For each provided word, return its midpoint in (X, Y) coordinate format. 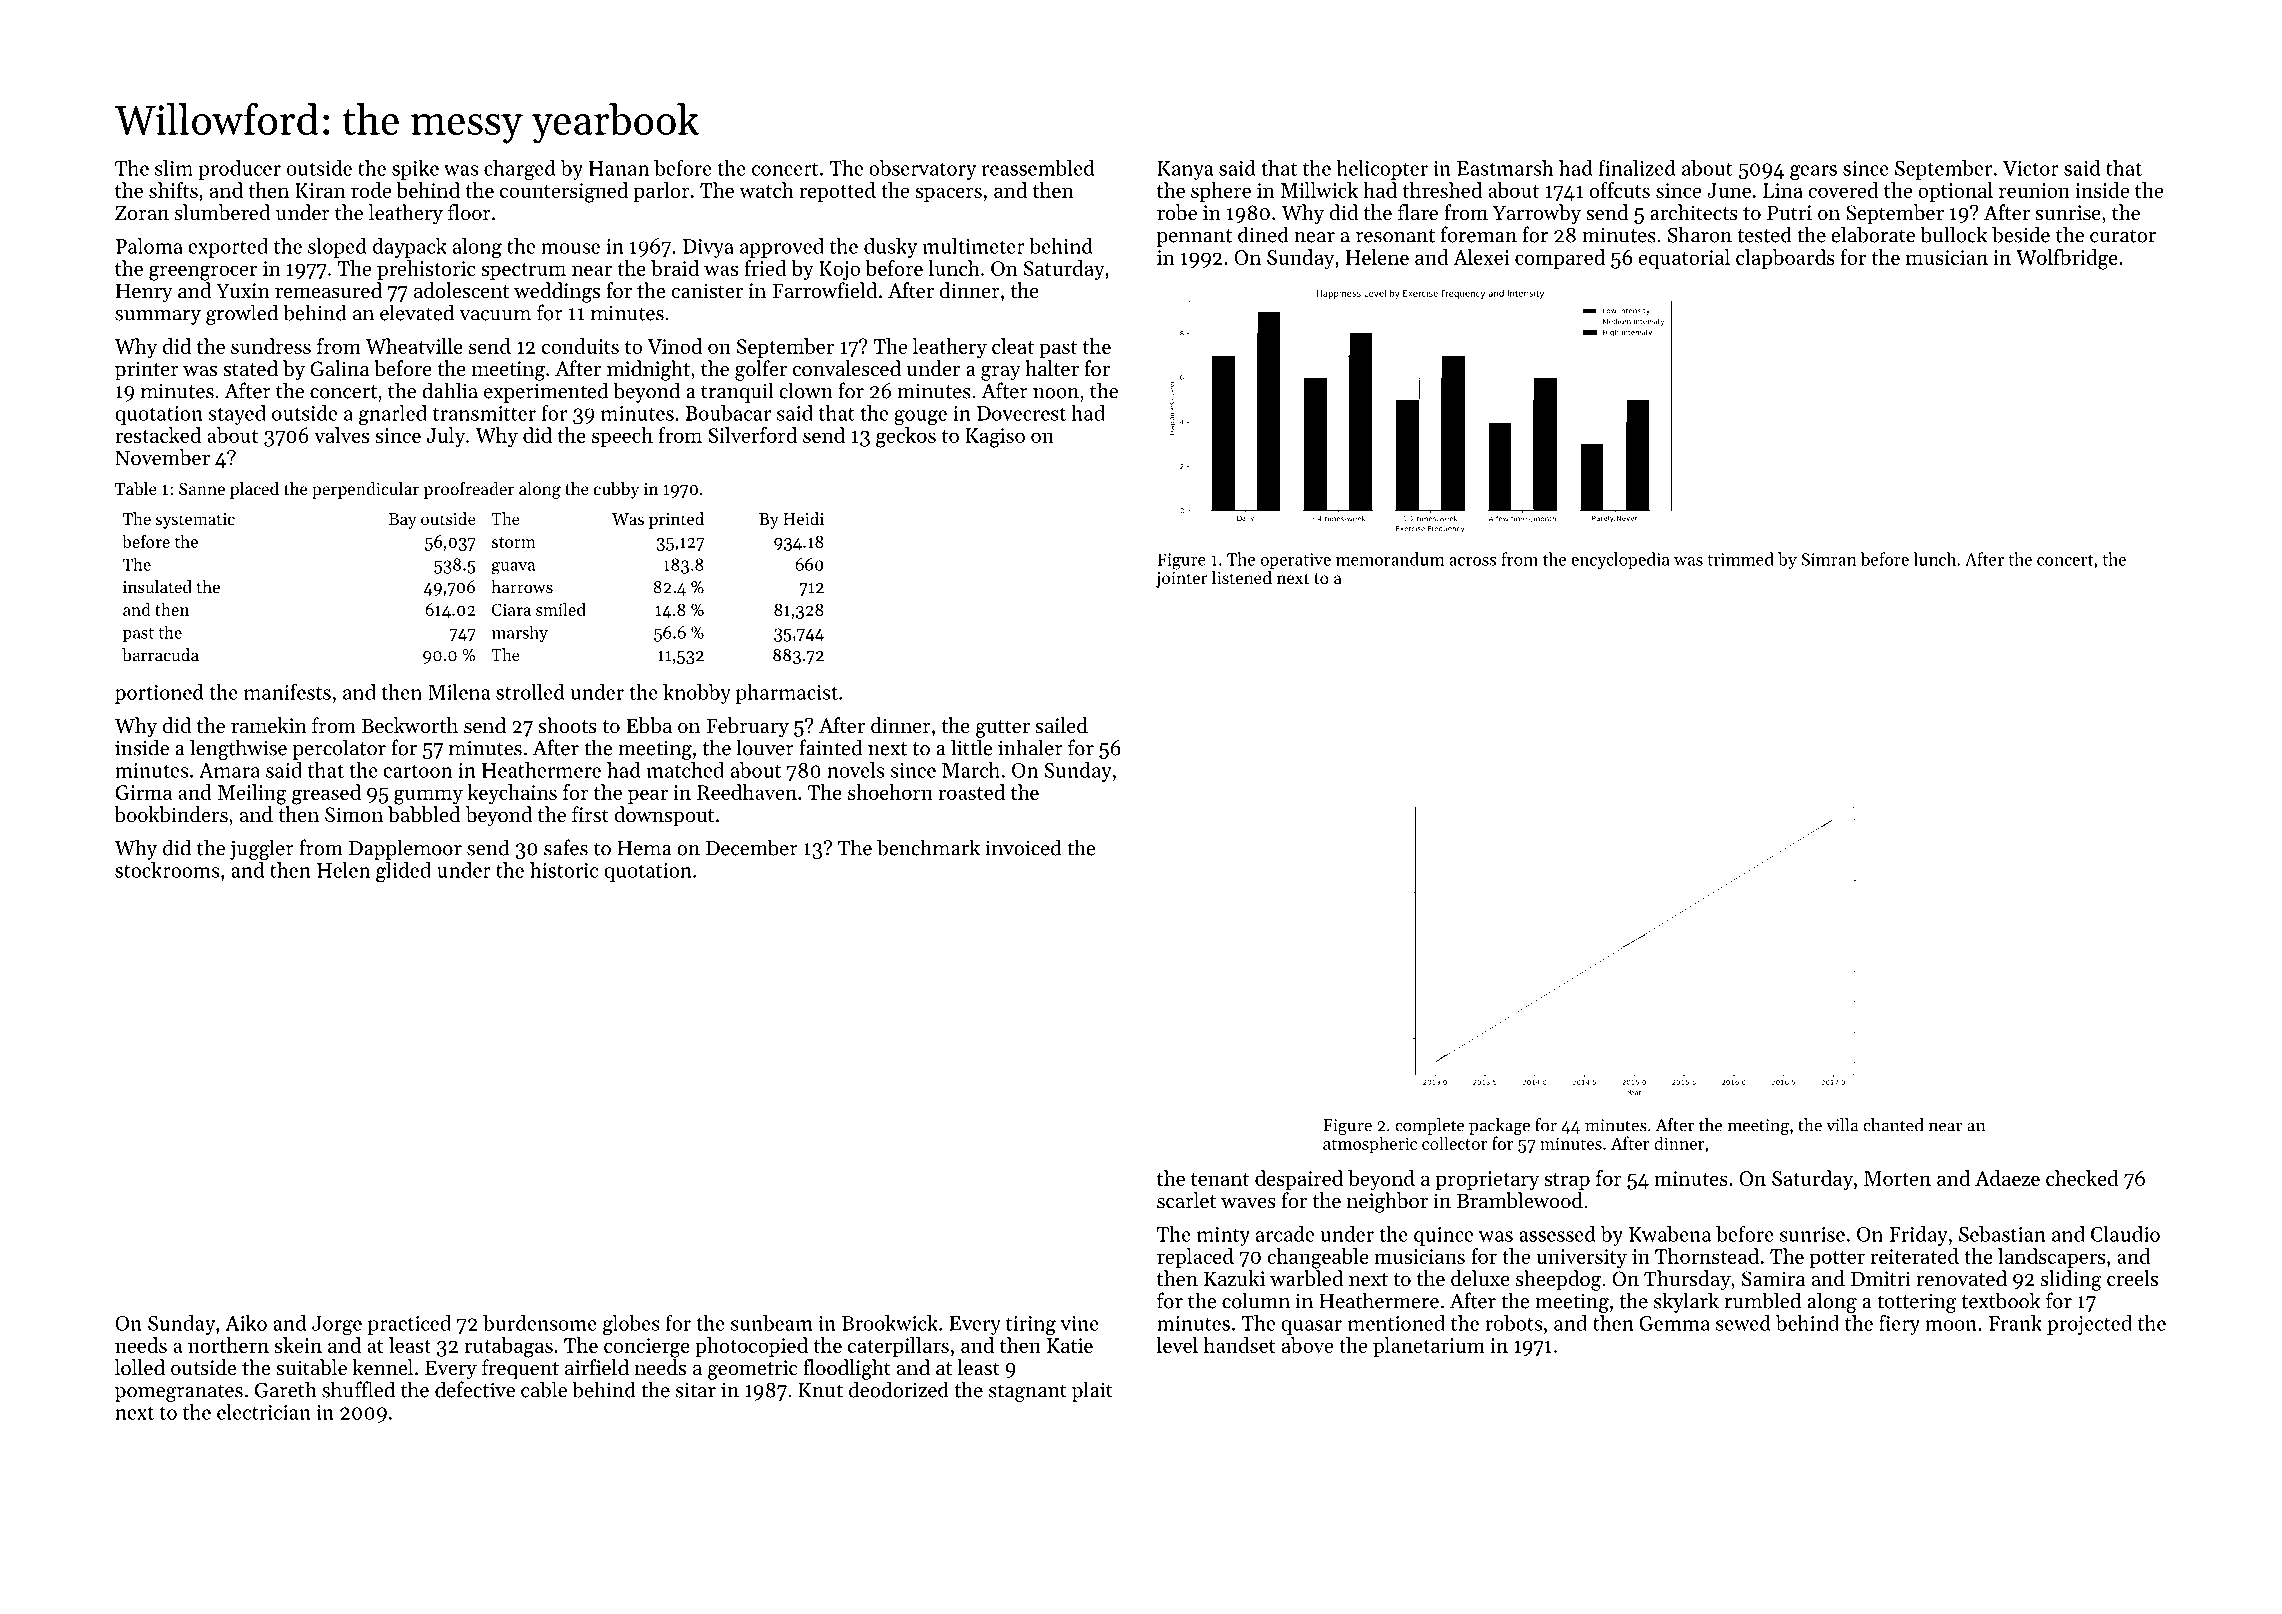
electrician (264, 1412)
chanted (1893, 1125)
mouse (570, 248)
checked (2082, 1178)
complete (1430, 1126)
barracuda (160, 654)
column (1256, 1300)
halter (1052, 368)
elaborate (1873, 234)
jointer (1182, 580)
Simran (1829, 559)
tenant (1220, 1179)
